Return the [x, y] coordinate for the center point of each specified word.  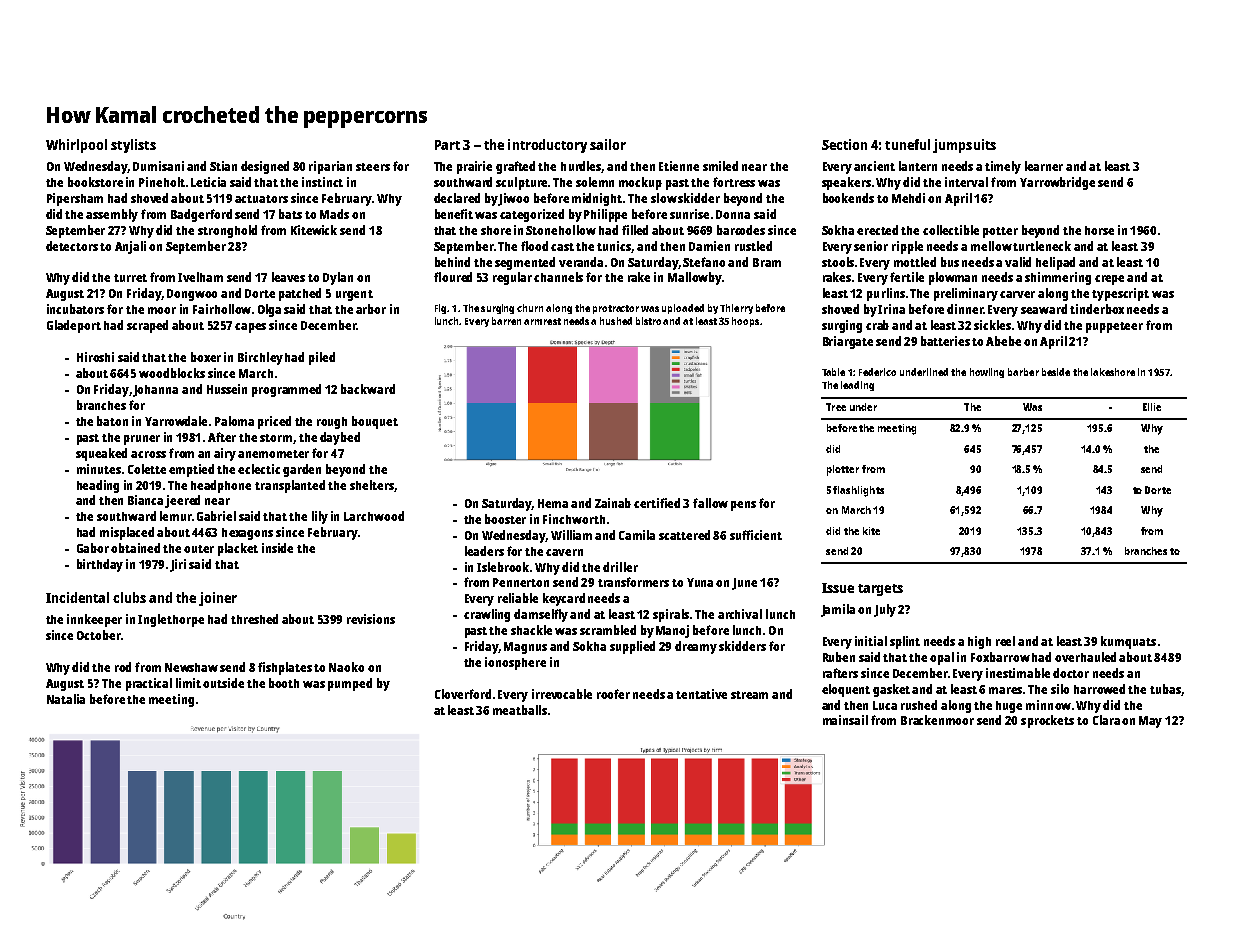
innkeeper [94, 620]
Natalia [66, 699]
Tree [836, 407]
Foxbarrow [1000, 657]
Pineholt [162, 182]
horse [1099, 230]
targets [880, 590]
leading [857, 386]
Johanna [155, 391]
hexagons [247, 534]
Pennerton [521, 582]
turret [130, 278]
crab [877, 325]
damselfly [541, 615]
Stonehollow [561, 230]
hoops [745, 322]
